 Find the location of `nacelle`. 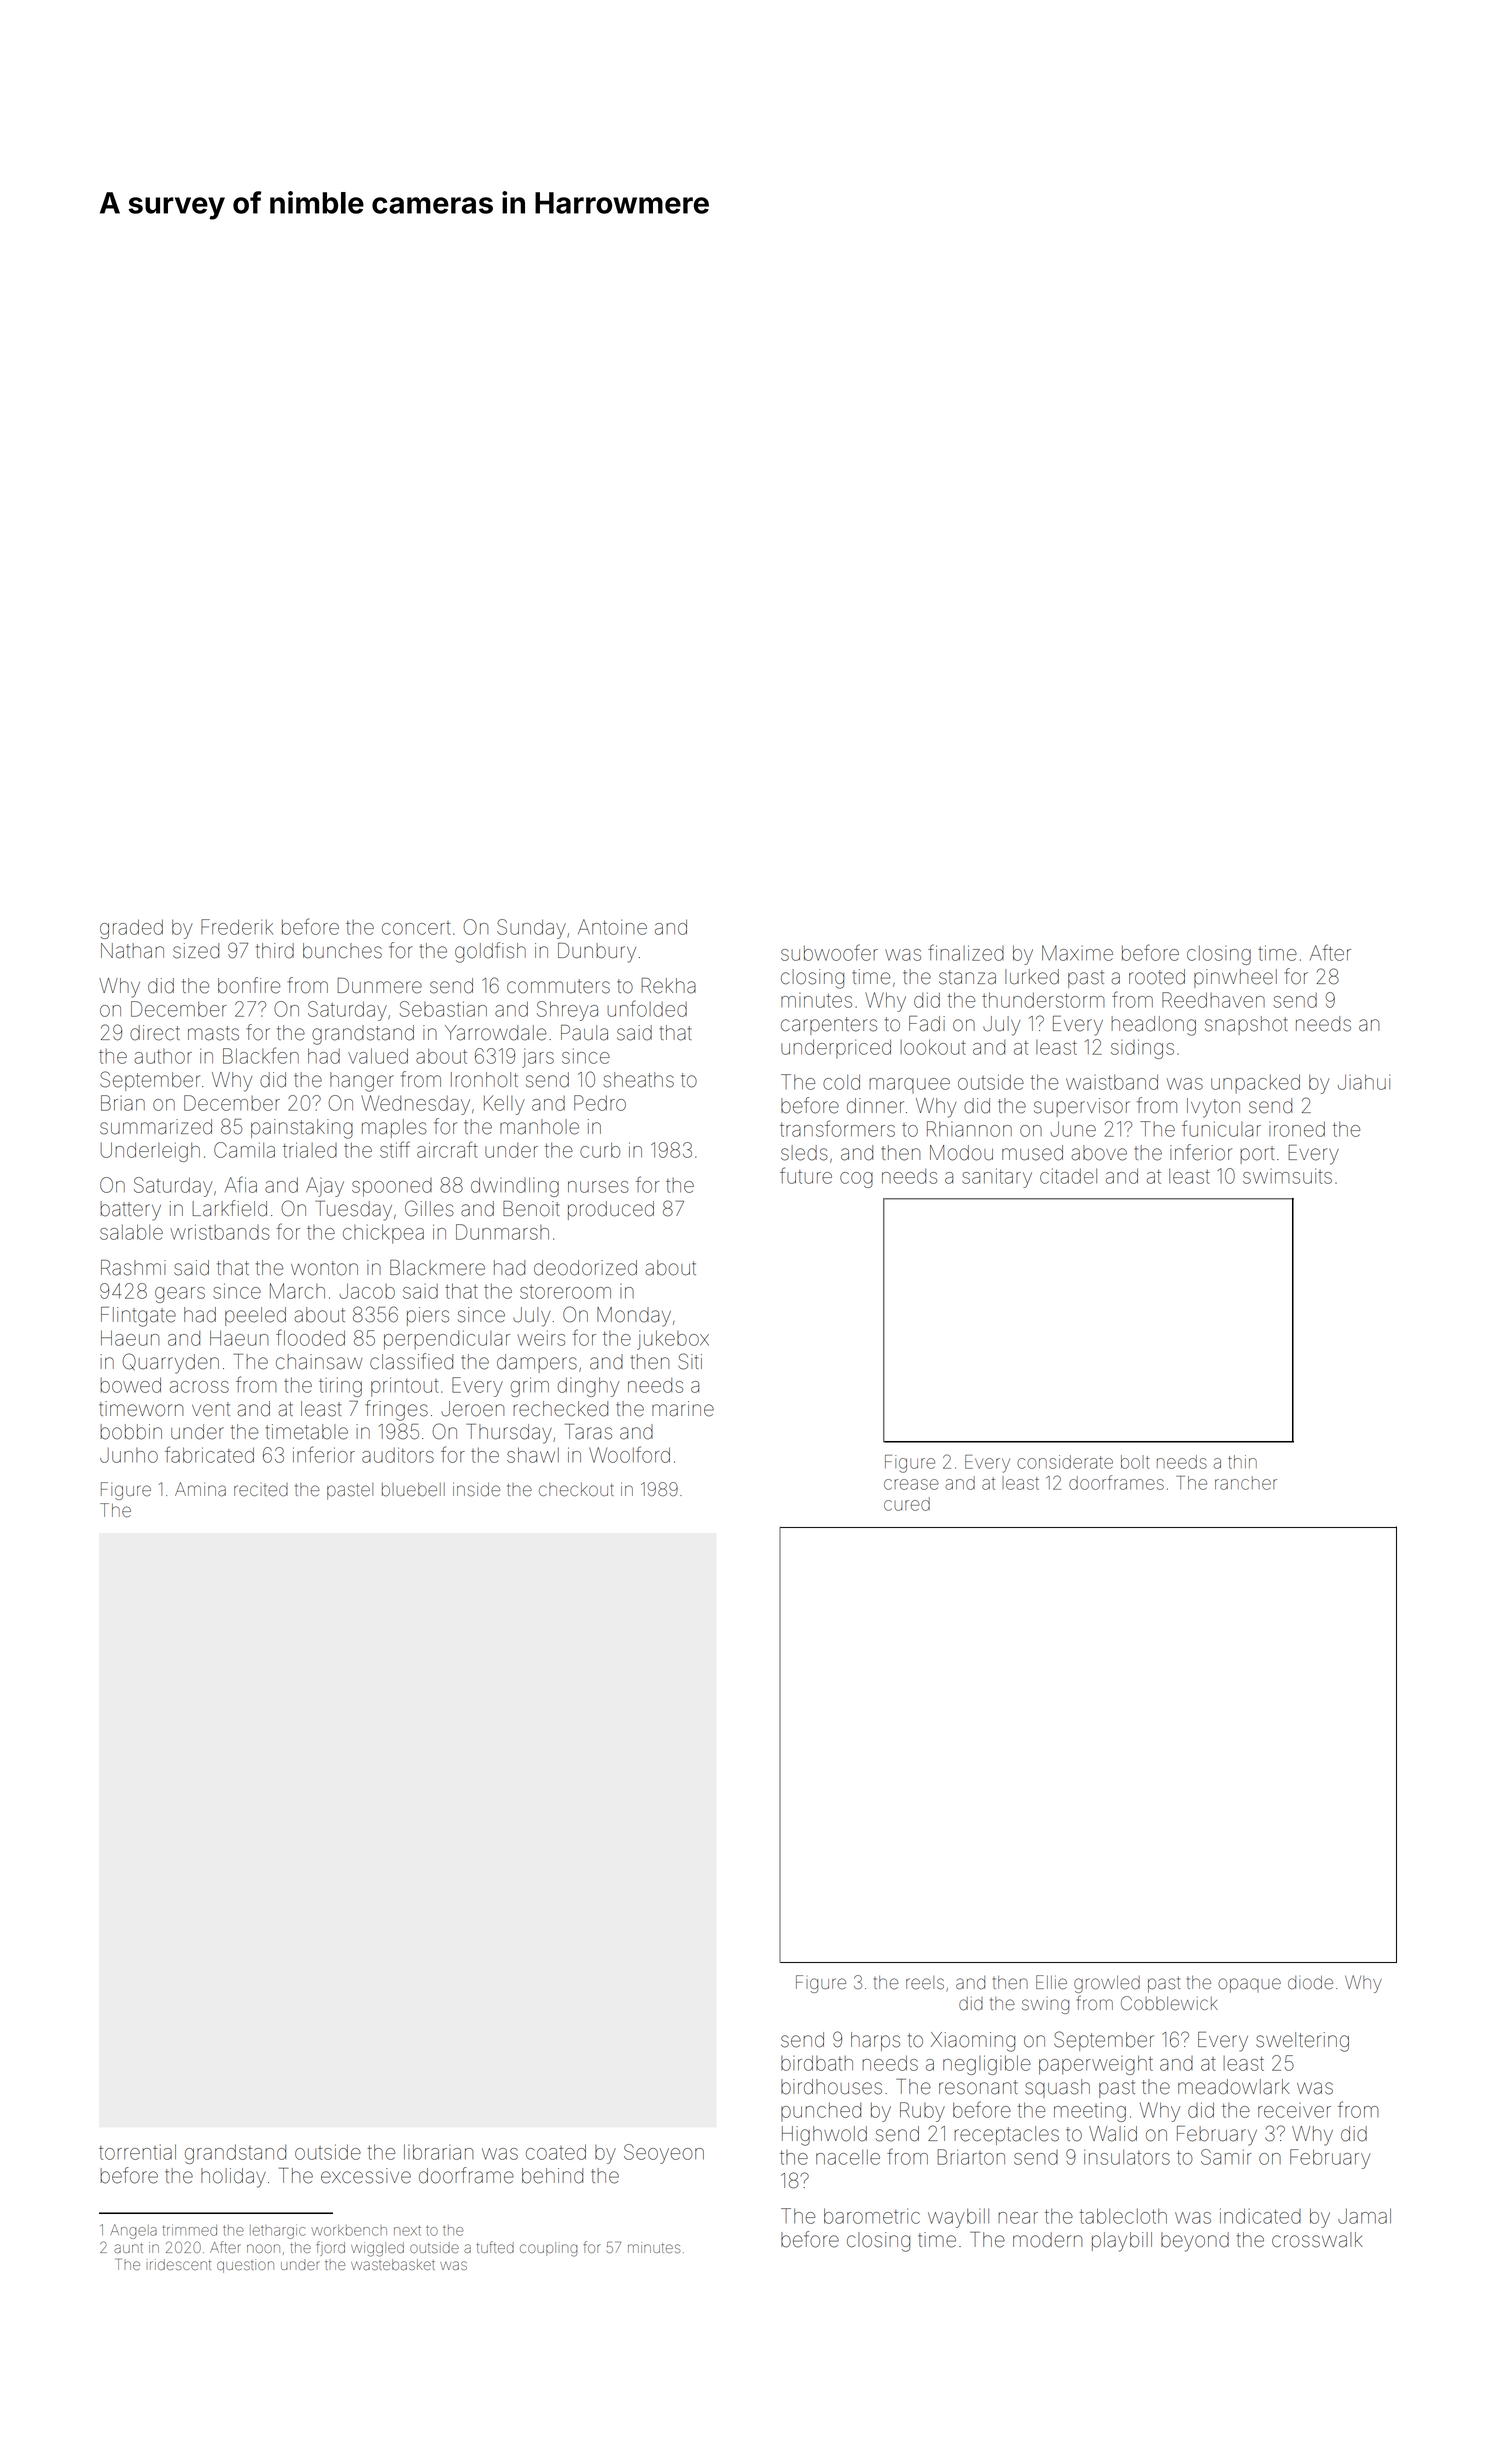

nacelle is located at coordinates (848, 2157).
